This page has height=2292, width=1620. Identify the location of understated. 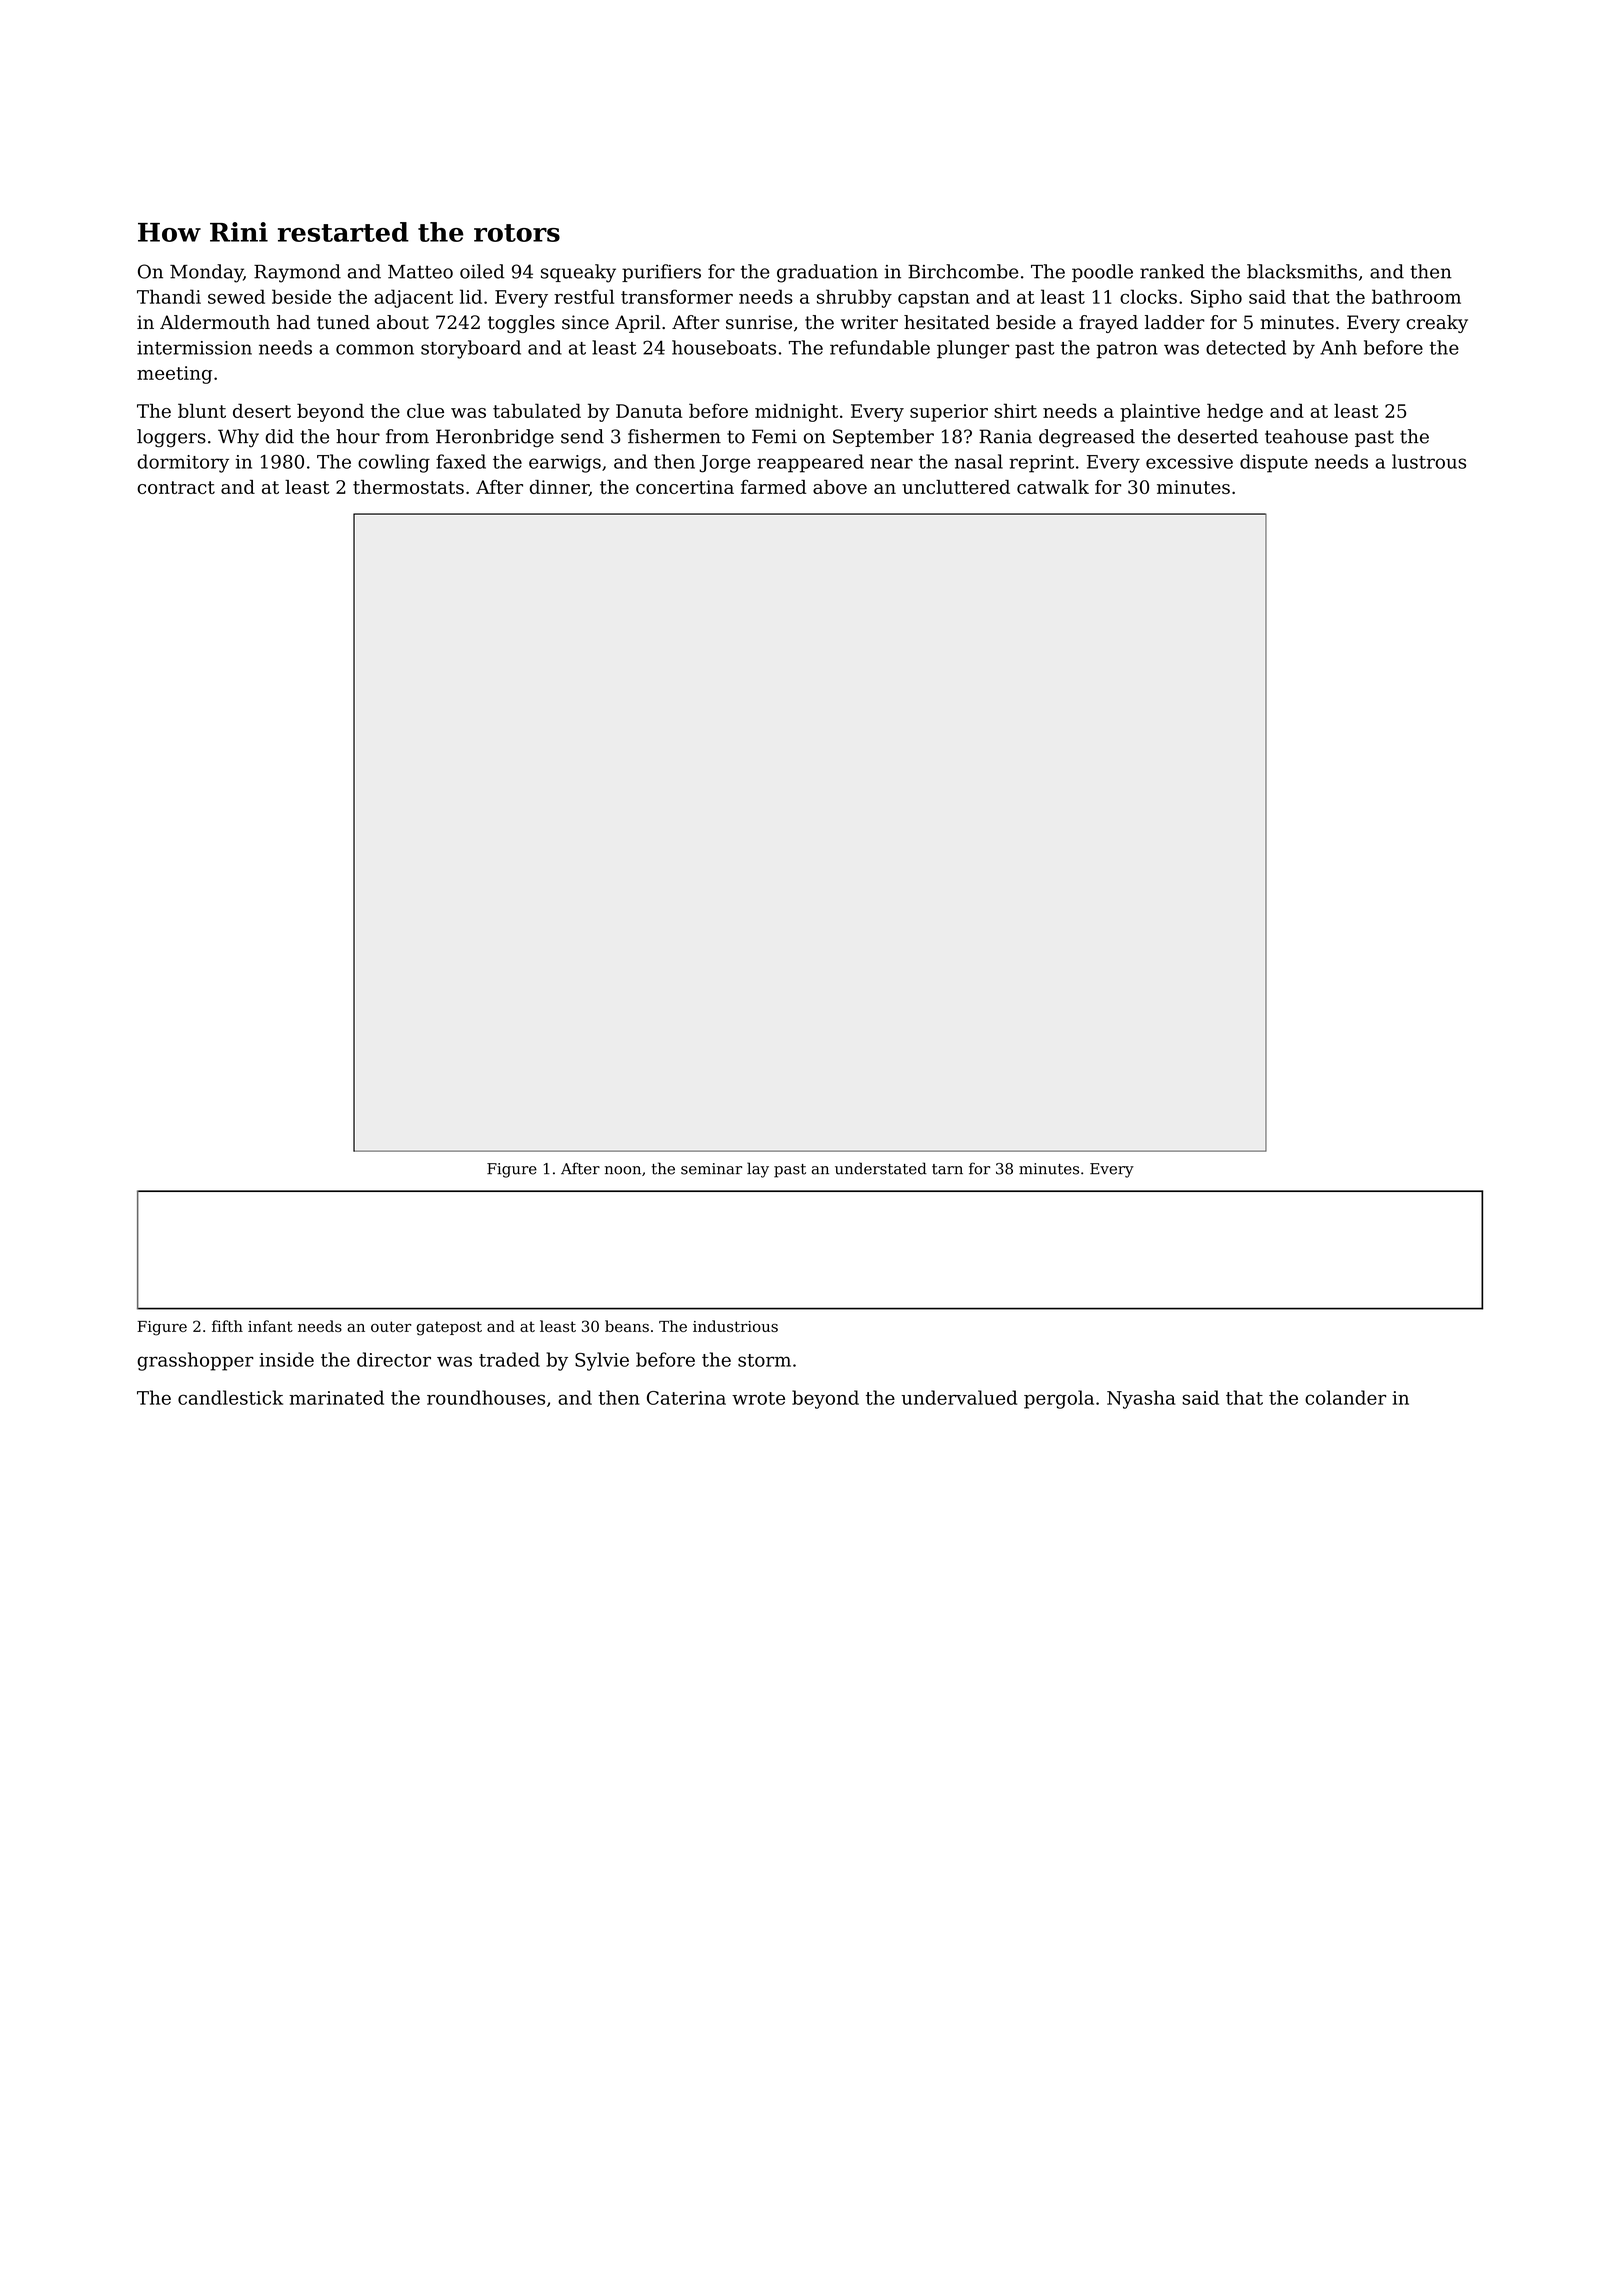
(881, 1168).
